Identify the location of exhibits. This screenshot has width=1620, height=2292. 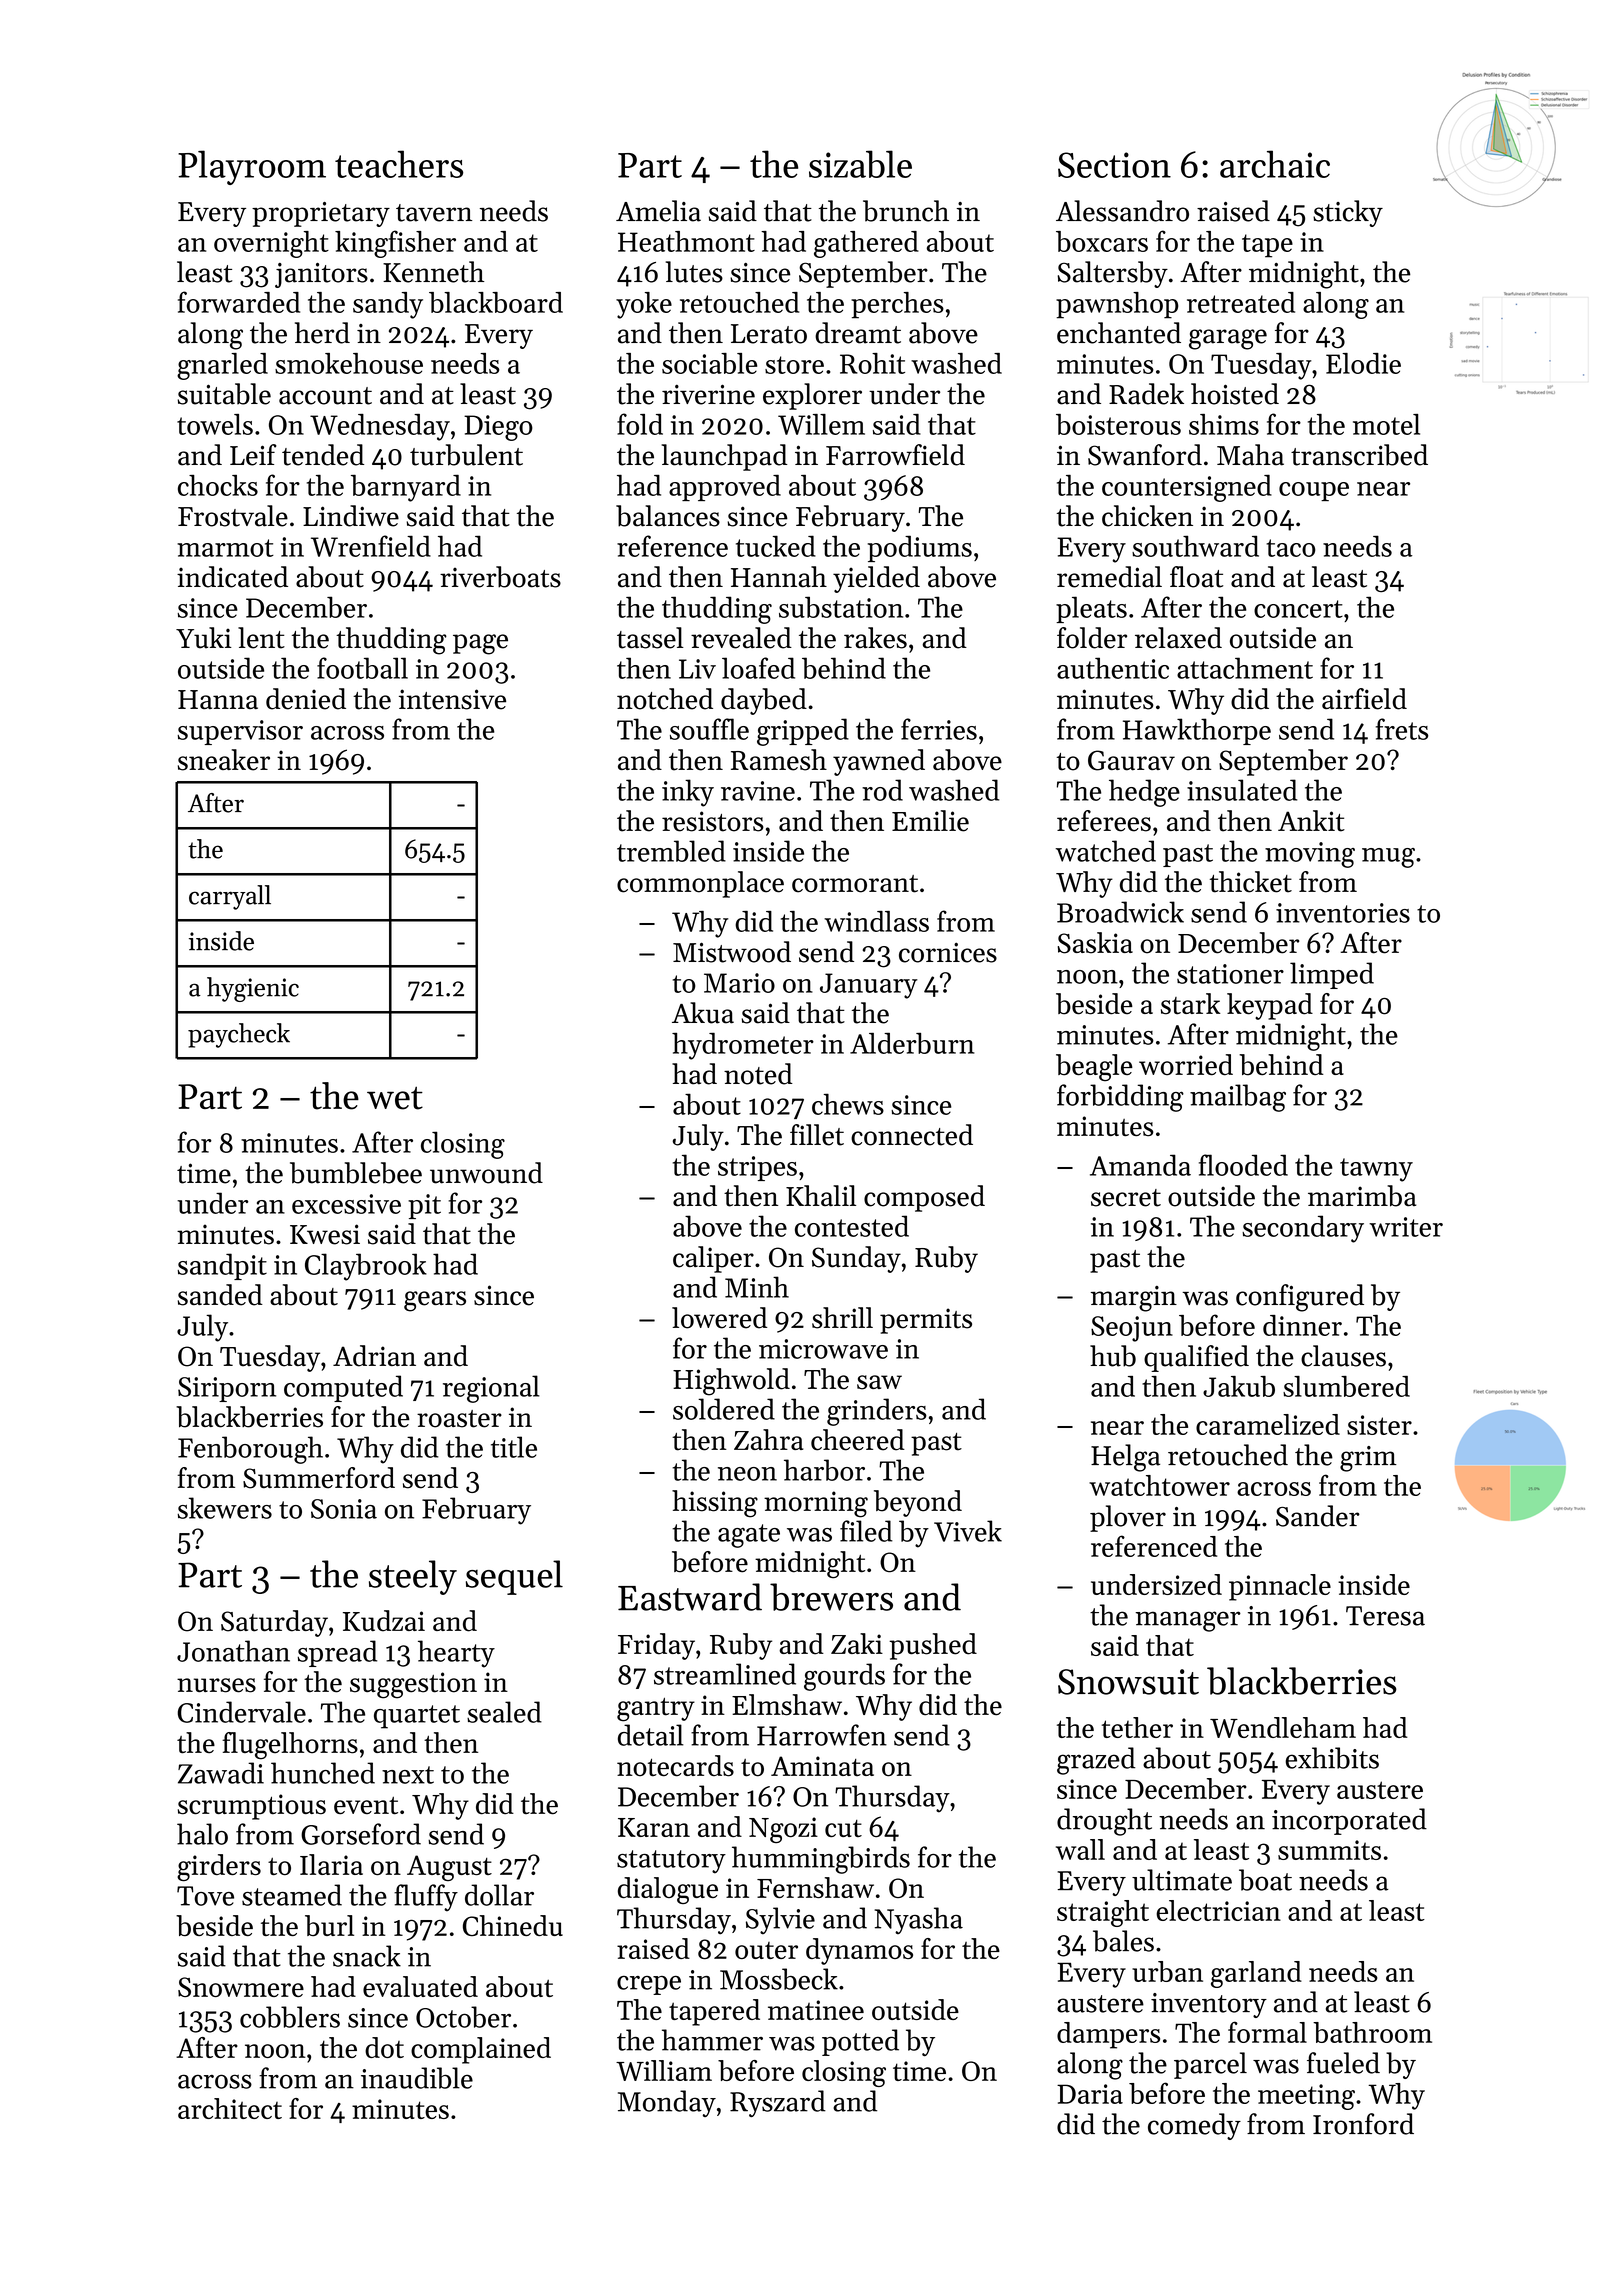
(1332, 1758).
